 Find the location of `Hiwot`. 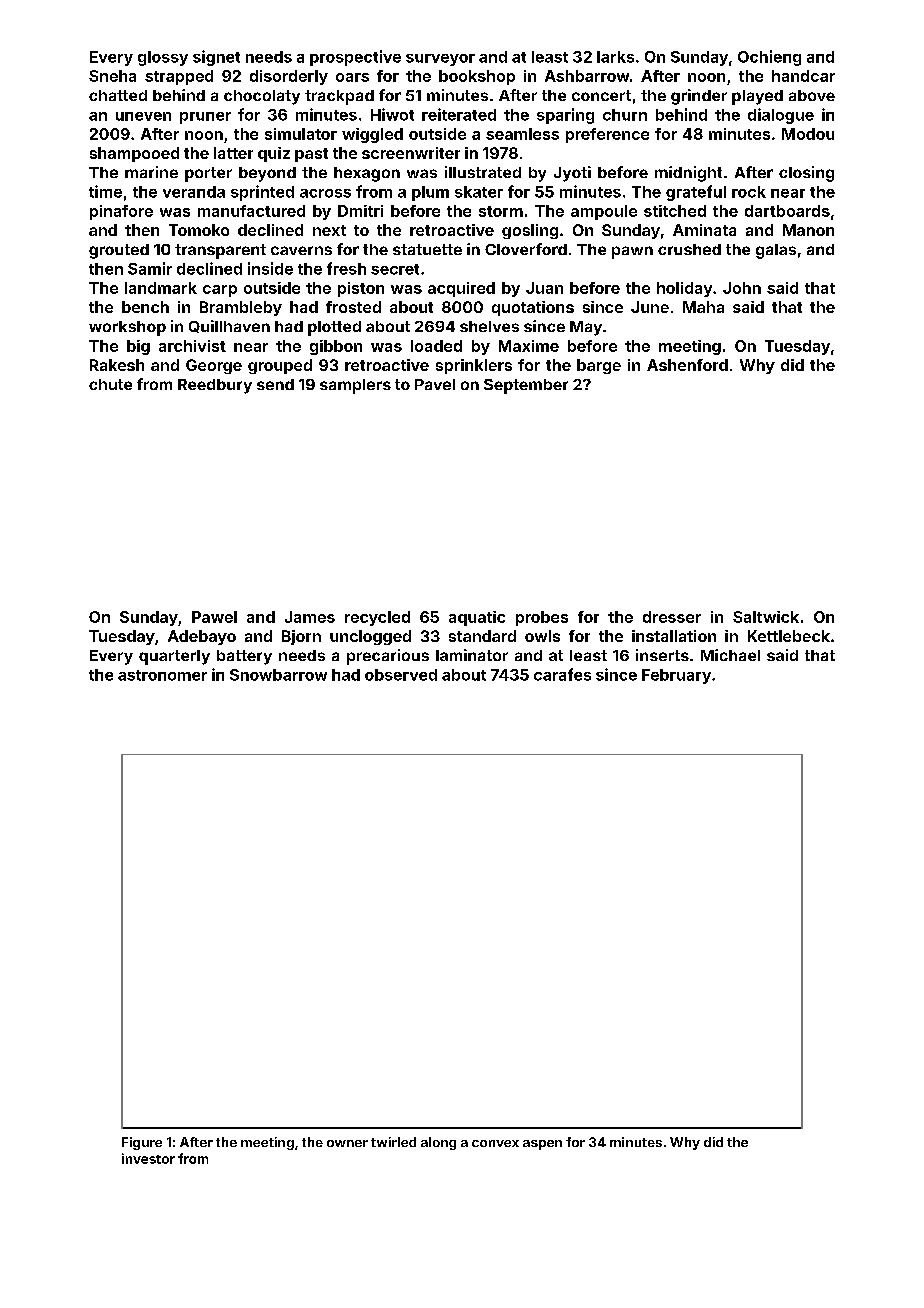

Hiwot is located at coordinates (392, 114).
